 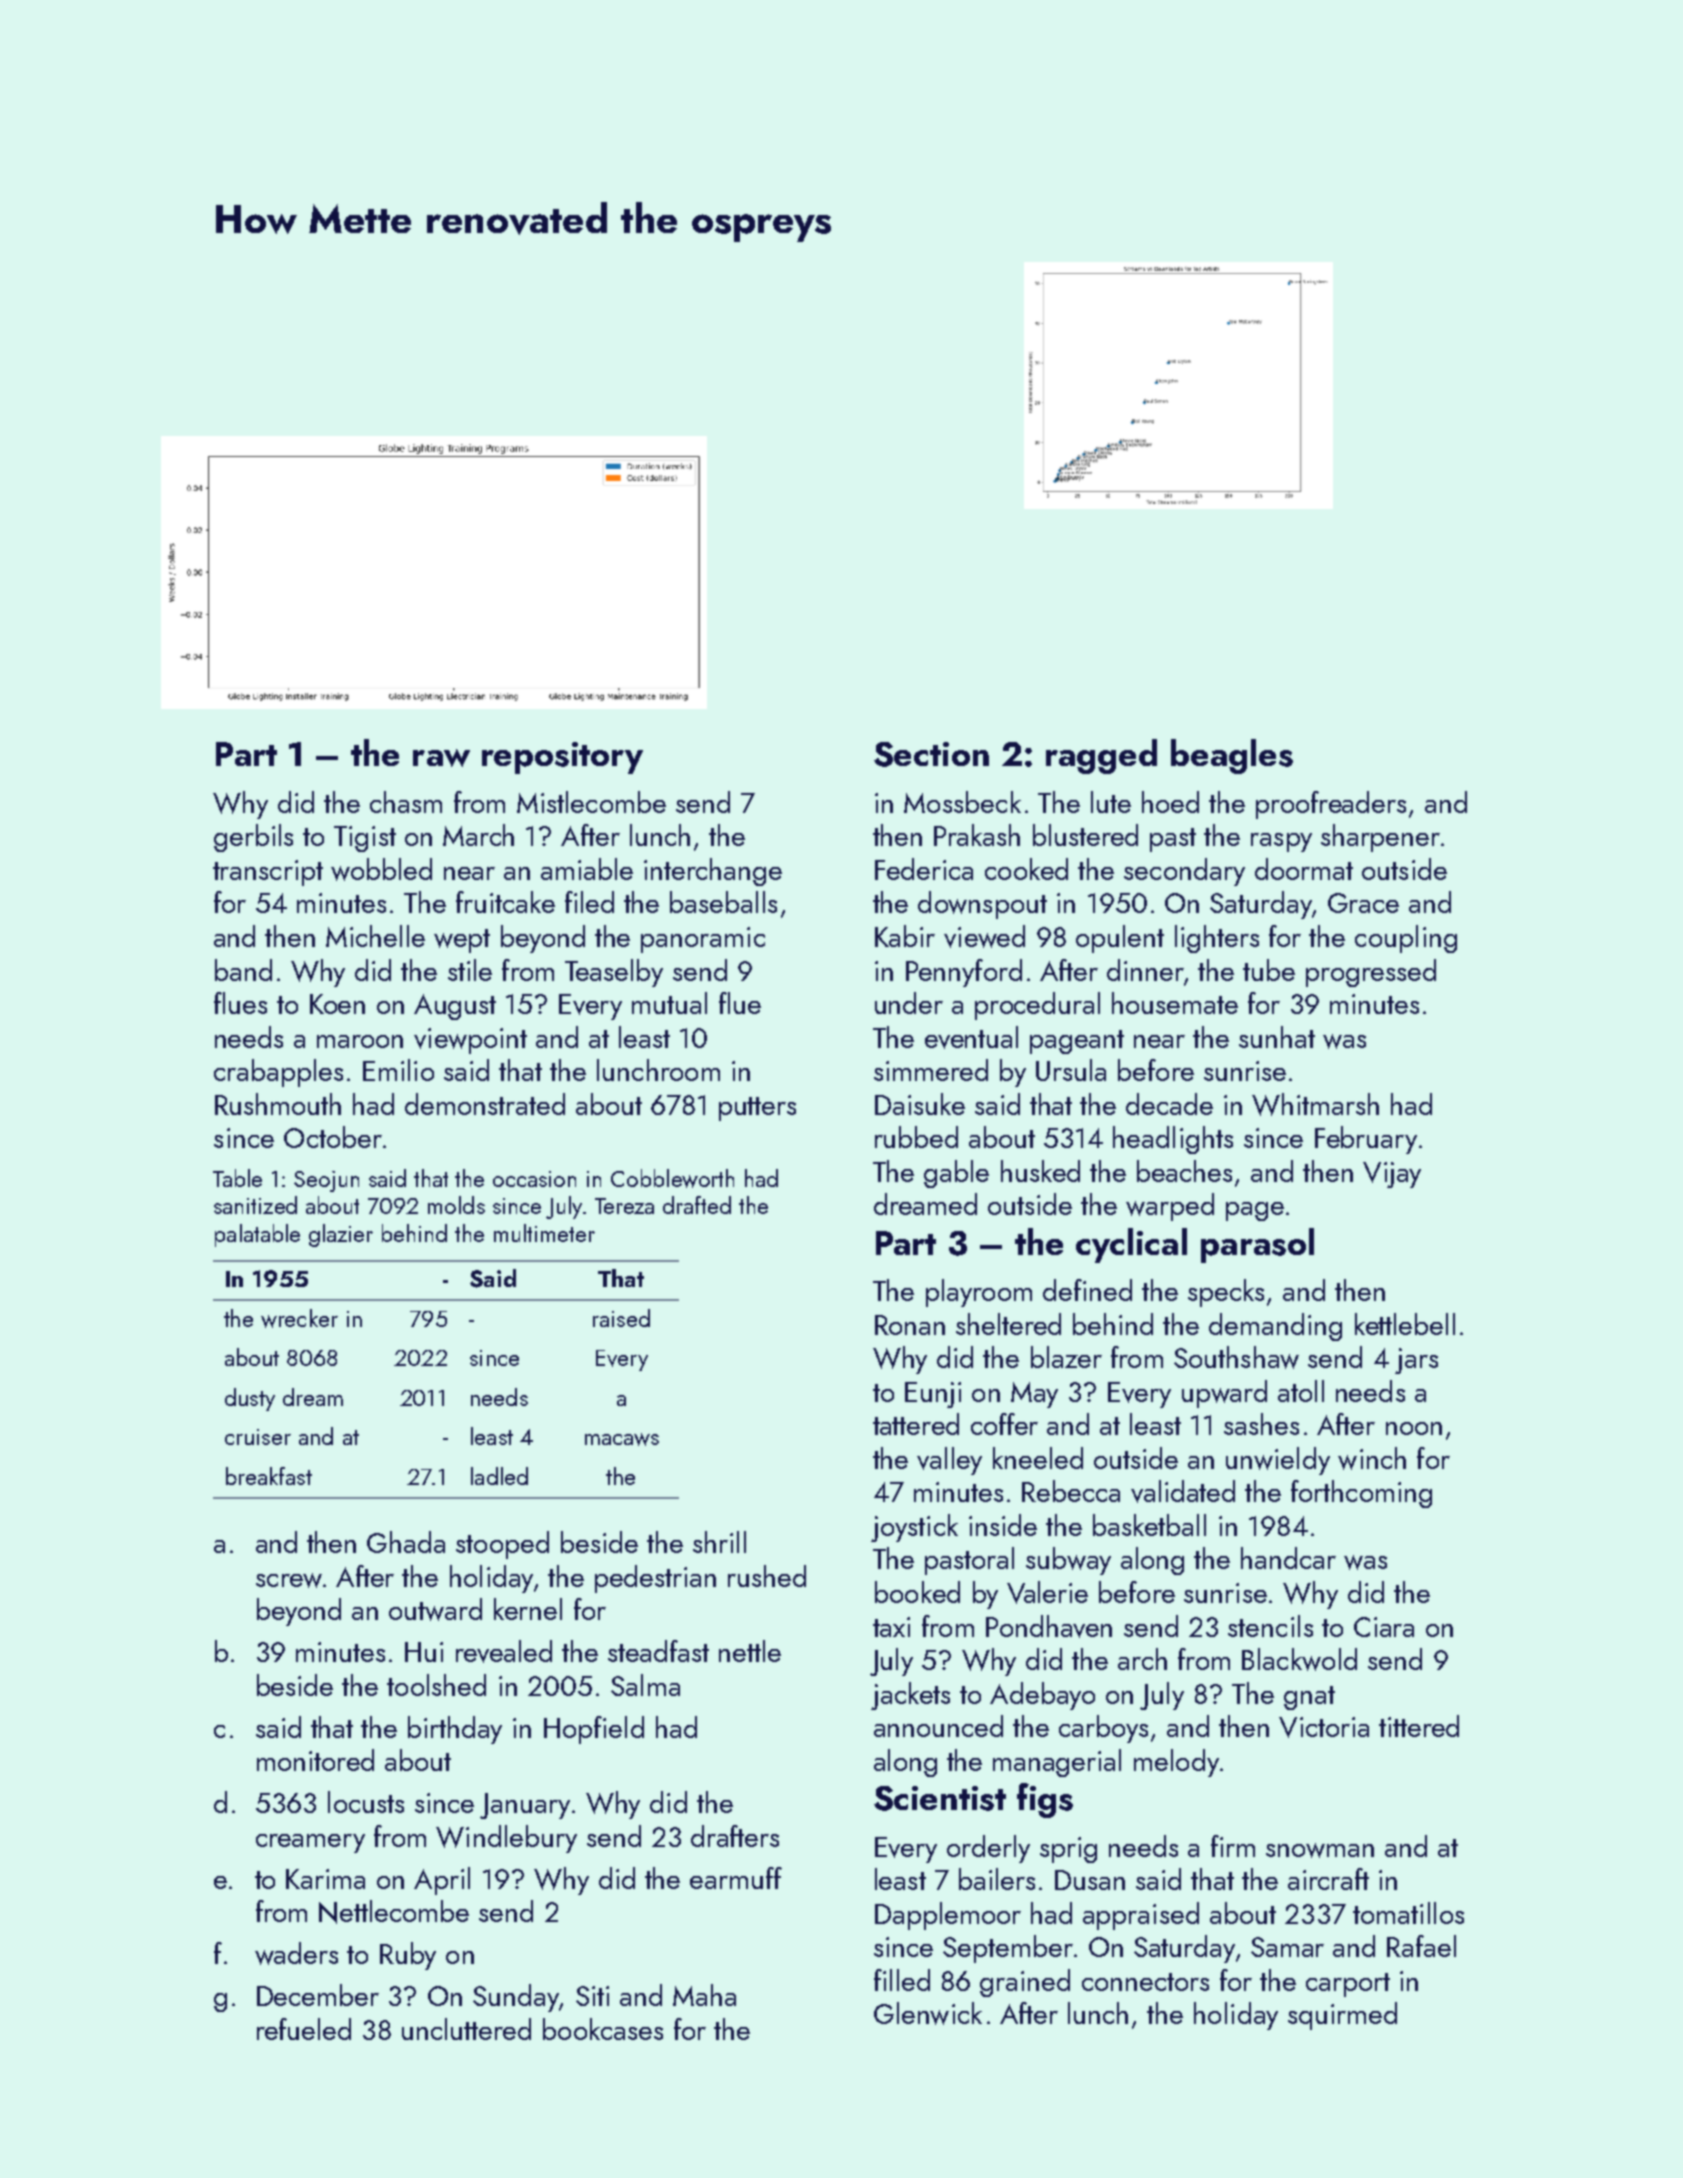 I want to click on decade, so click(x=1169, y=1104).
